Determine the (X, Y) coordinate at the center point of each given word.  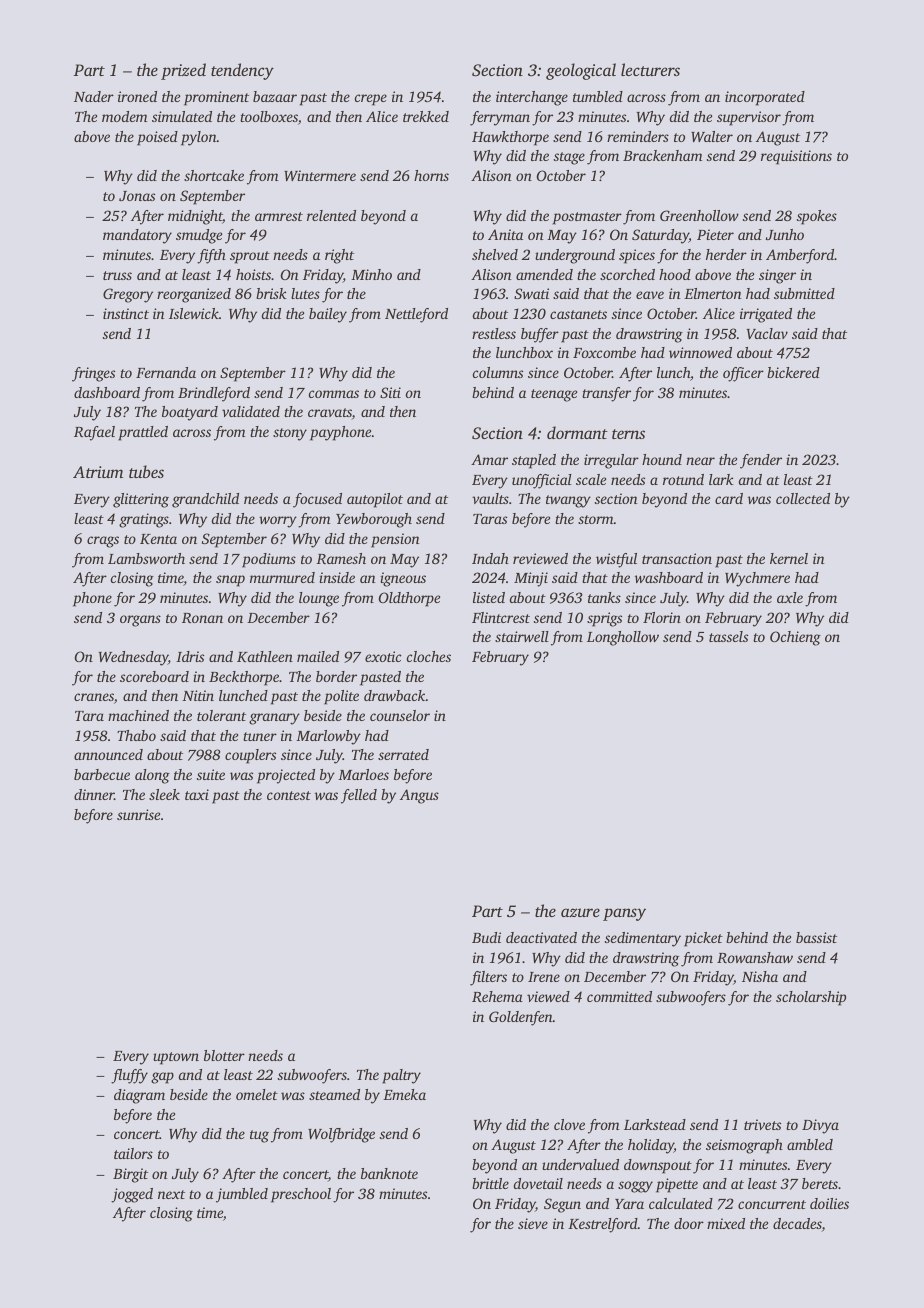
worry (278, 522)
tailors (133, 1153)
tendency (242, 71)
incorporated (765, 98)
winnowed (700, 352)
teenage (554, 395)
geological (581, 71)
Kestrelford (603, 1225)
